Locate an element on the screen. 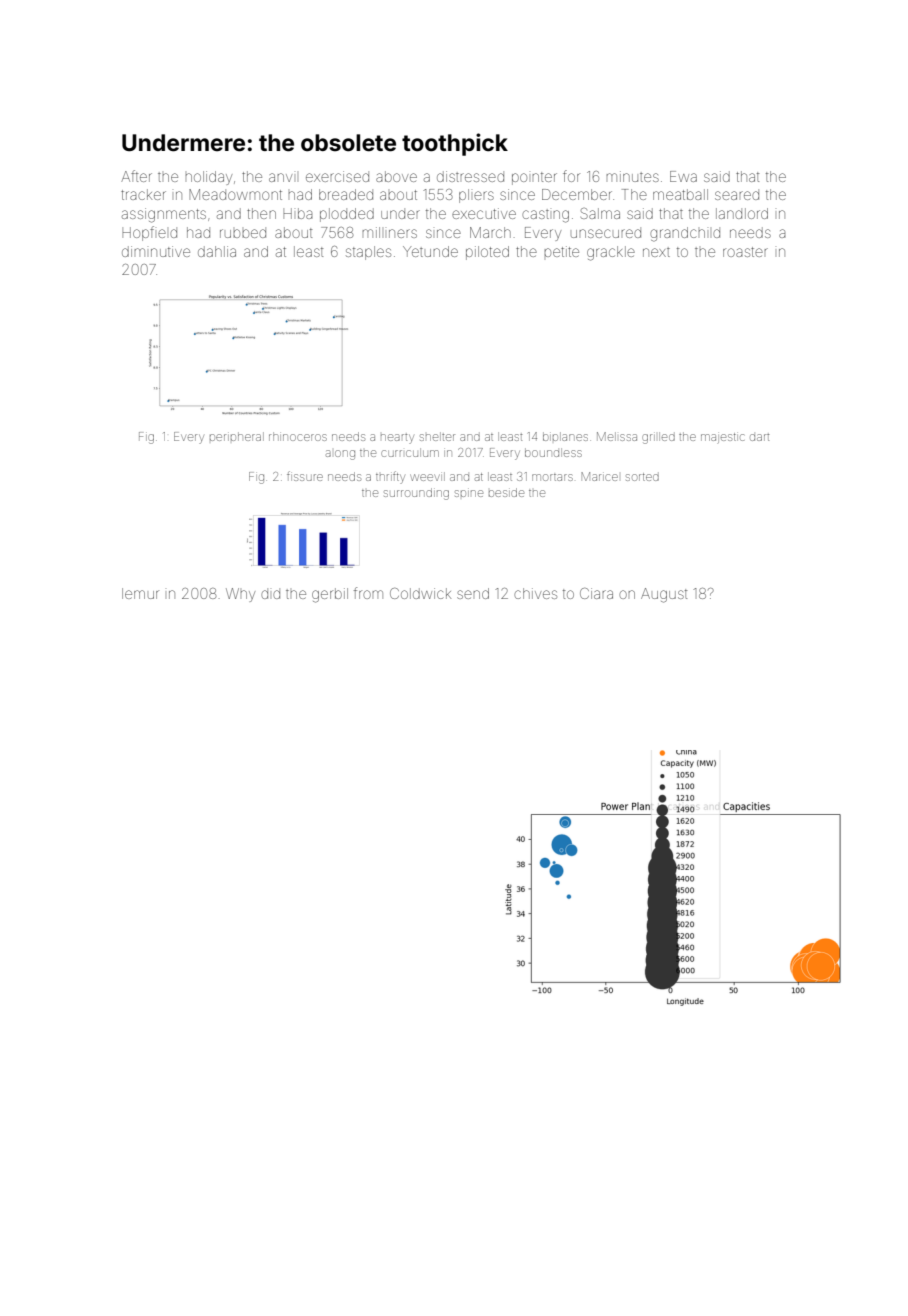 This screenshot has height=1316, width=908. majestic is located at coordinates (722, 438).
